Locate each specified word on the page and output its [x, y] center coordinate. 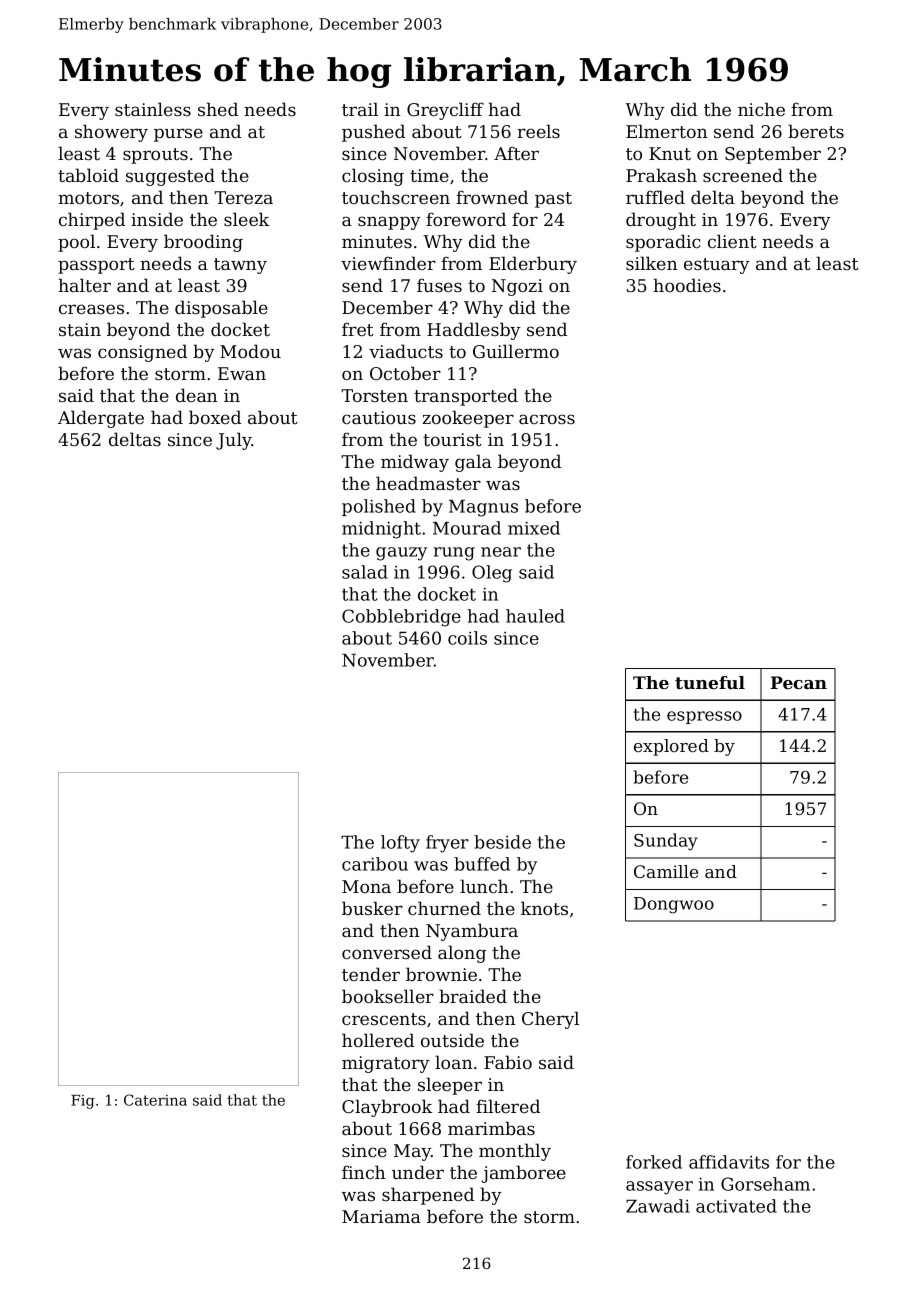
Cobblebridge [401, 618]
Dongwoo [674, 905]
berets [816, 131]
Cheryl [550, 1020]
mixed [534, 528]
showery [111, 133]
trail [360, 109]
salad [365, 572]
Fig [83, 1102]
